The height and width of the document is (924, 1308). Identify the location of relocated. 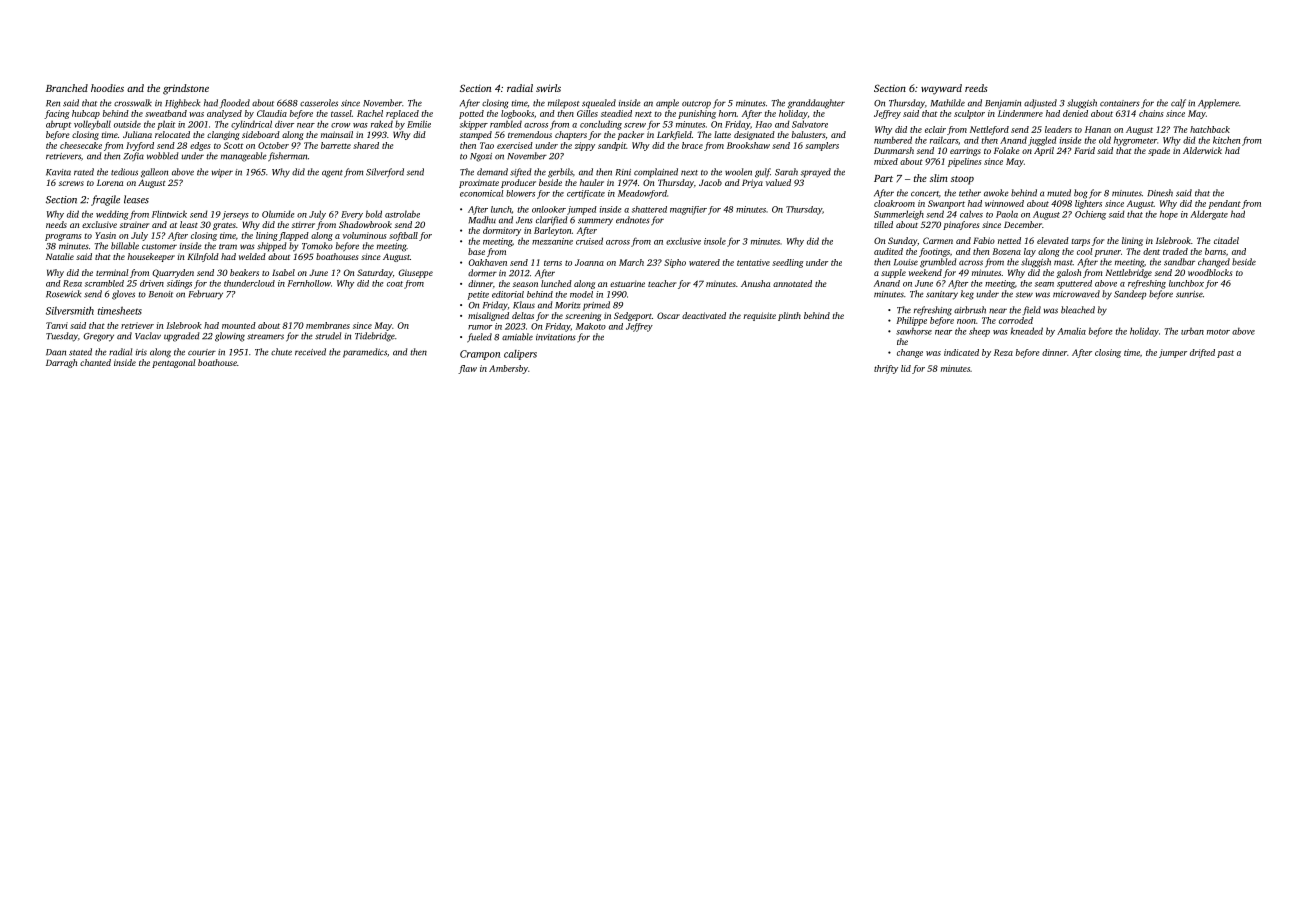
(172, 134).
